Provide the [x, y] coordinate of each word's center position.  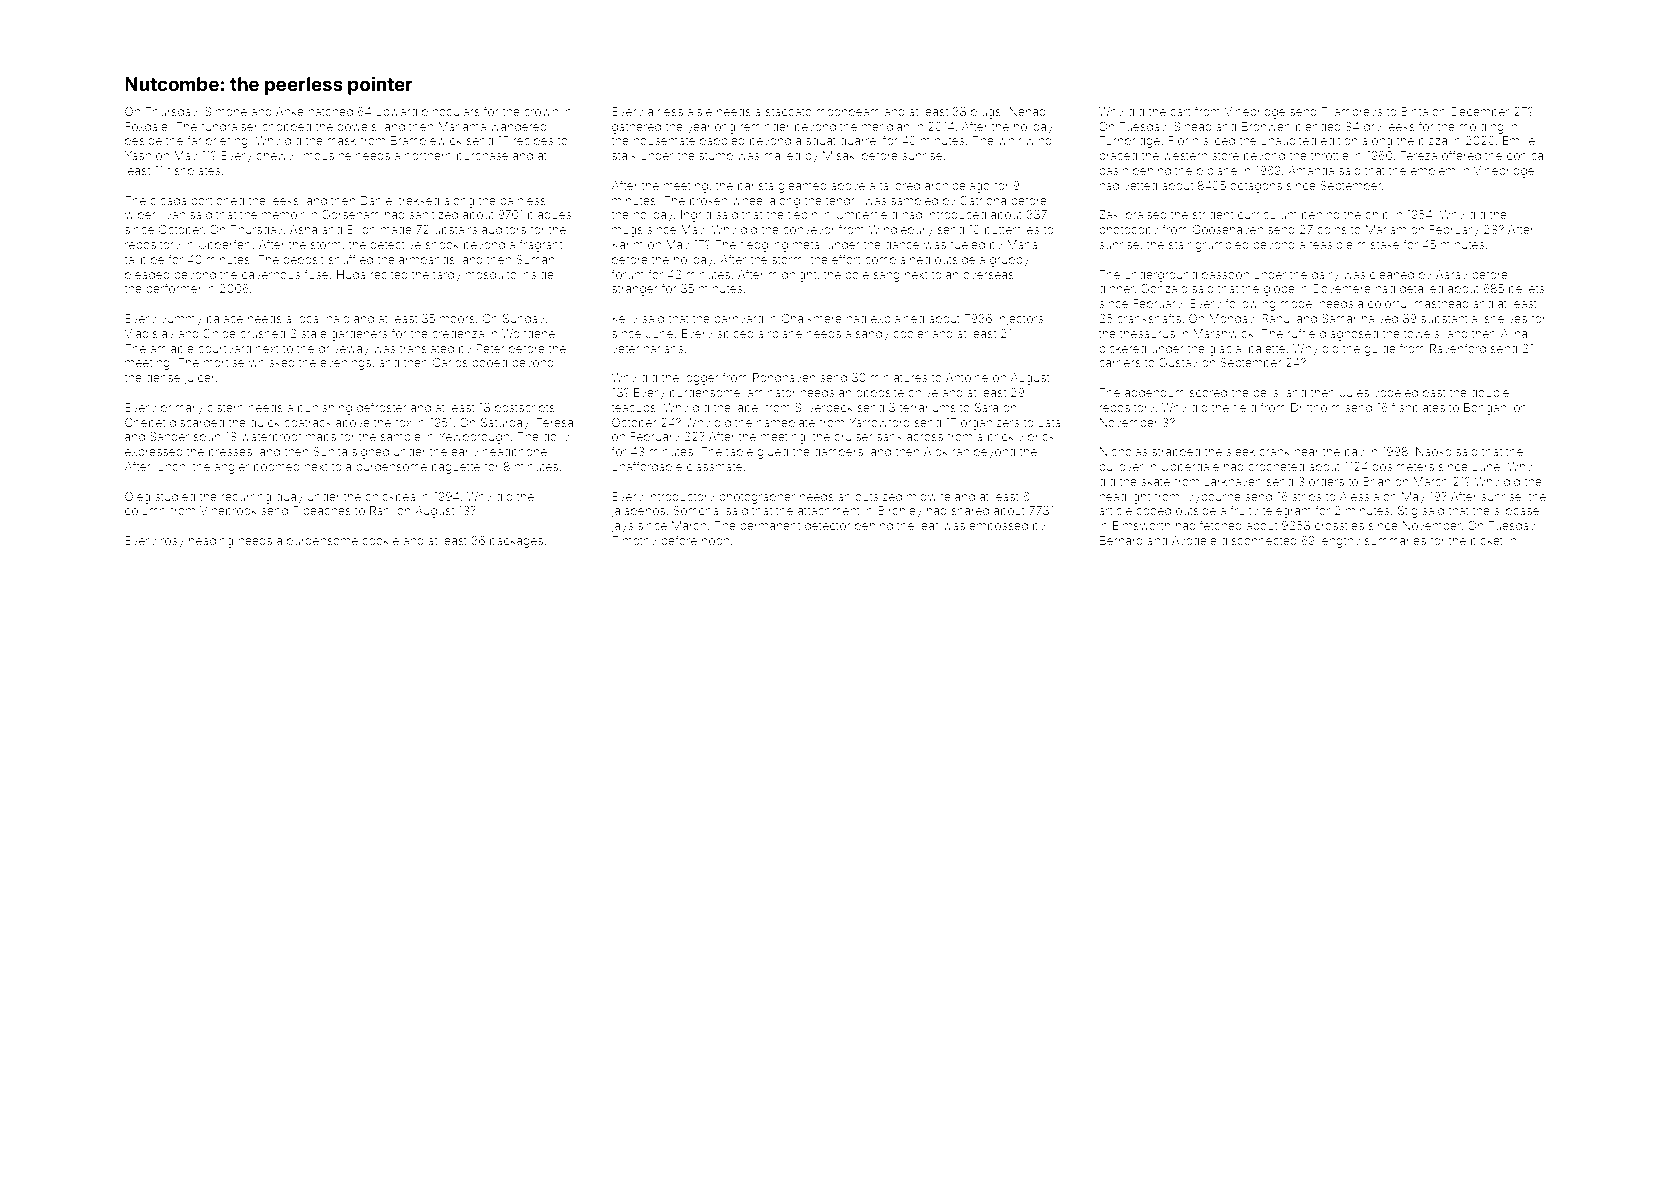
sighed [370, 453]
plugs [986, 113]
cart [1180, 112]
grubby [1009, 261]
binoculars [451, 111]
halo [338, 318]
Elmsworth [1142, 525]
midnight [792, 276]
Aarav [1452, 274]
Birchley [900, 512]
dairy [1325, 276]
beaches [327, 510]
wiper [140, 216]
